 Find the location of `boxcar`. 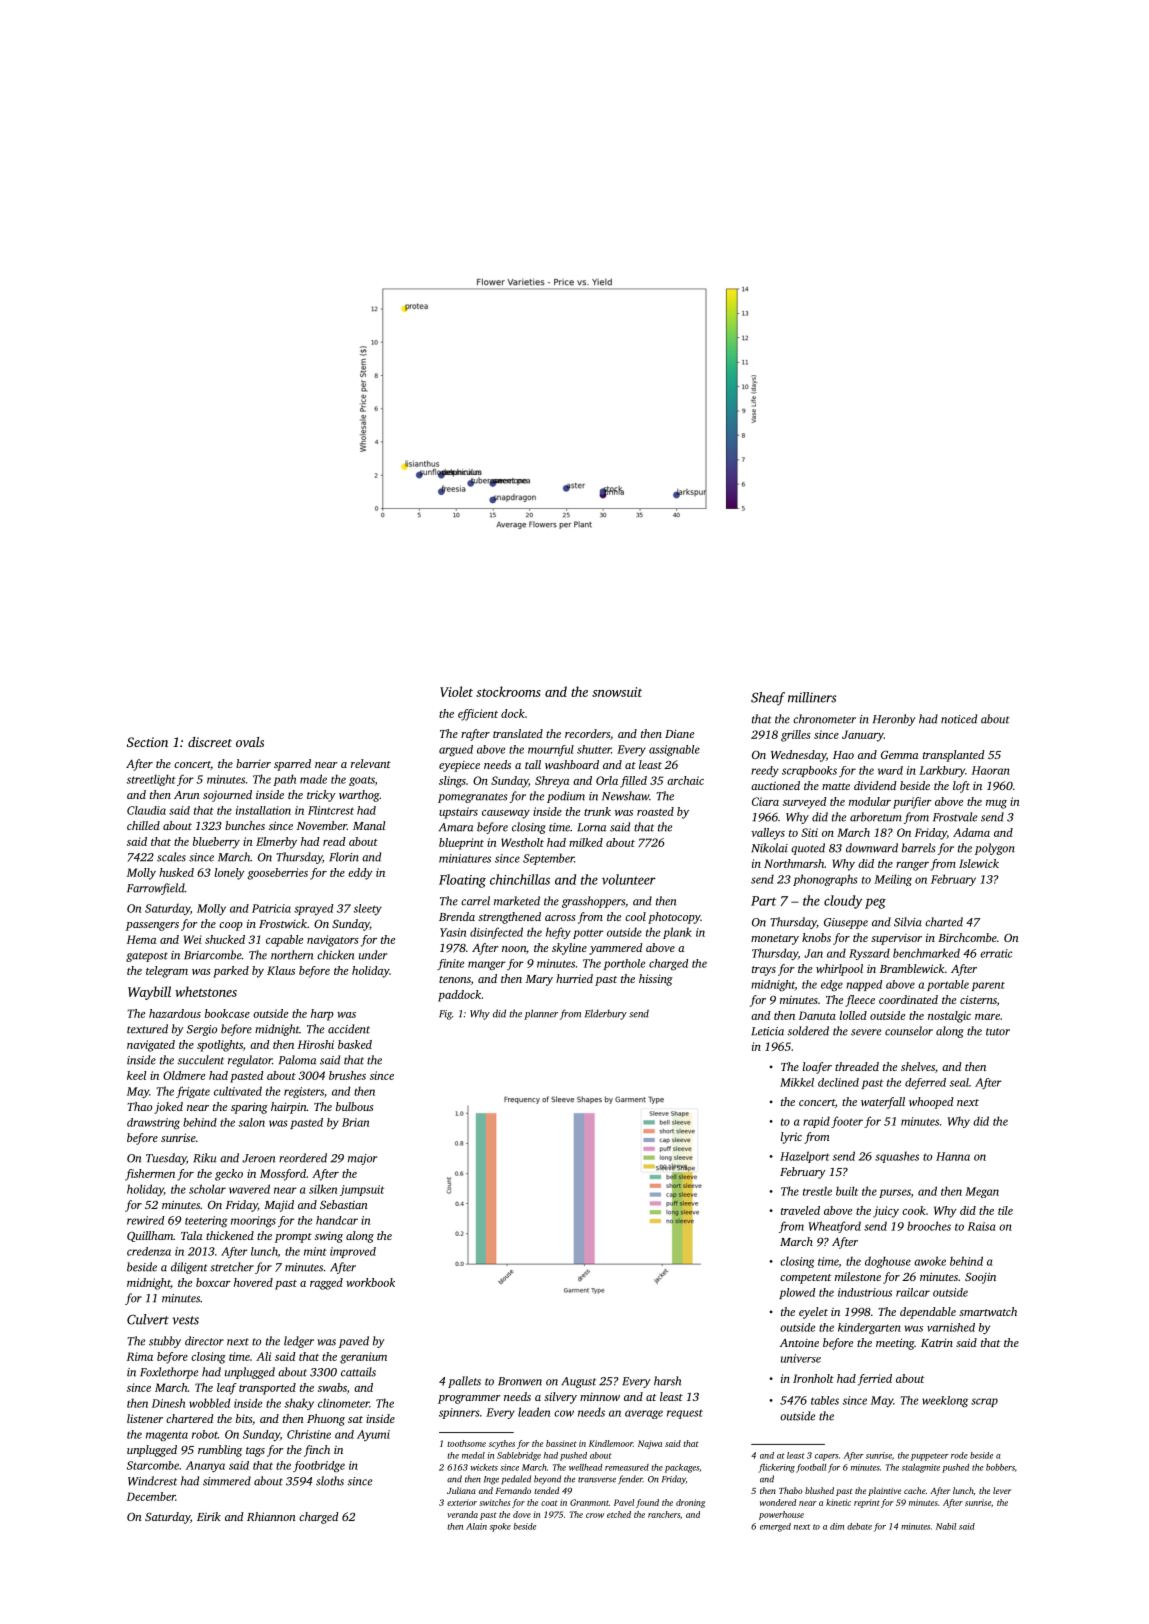

boxcar is located at coordinates (213, 1282).
